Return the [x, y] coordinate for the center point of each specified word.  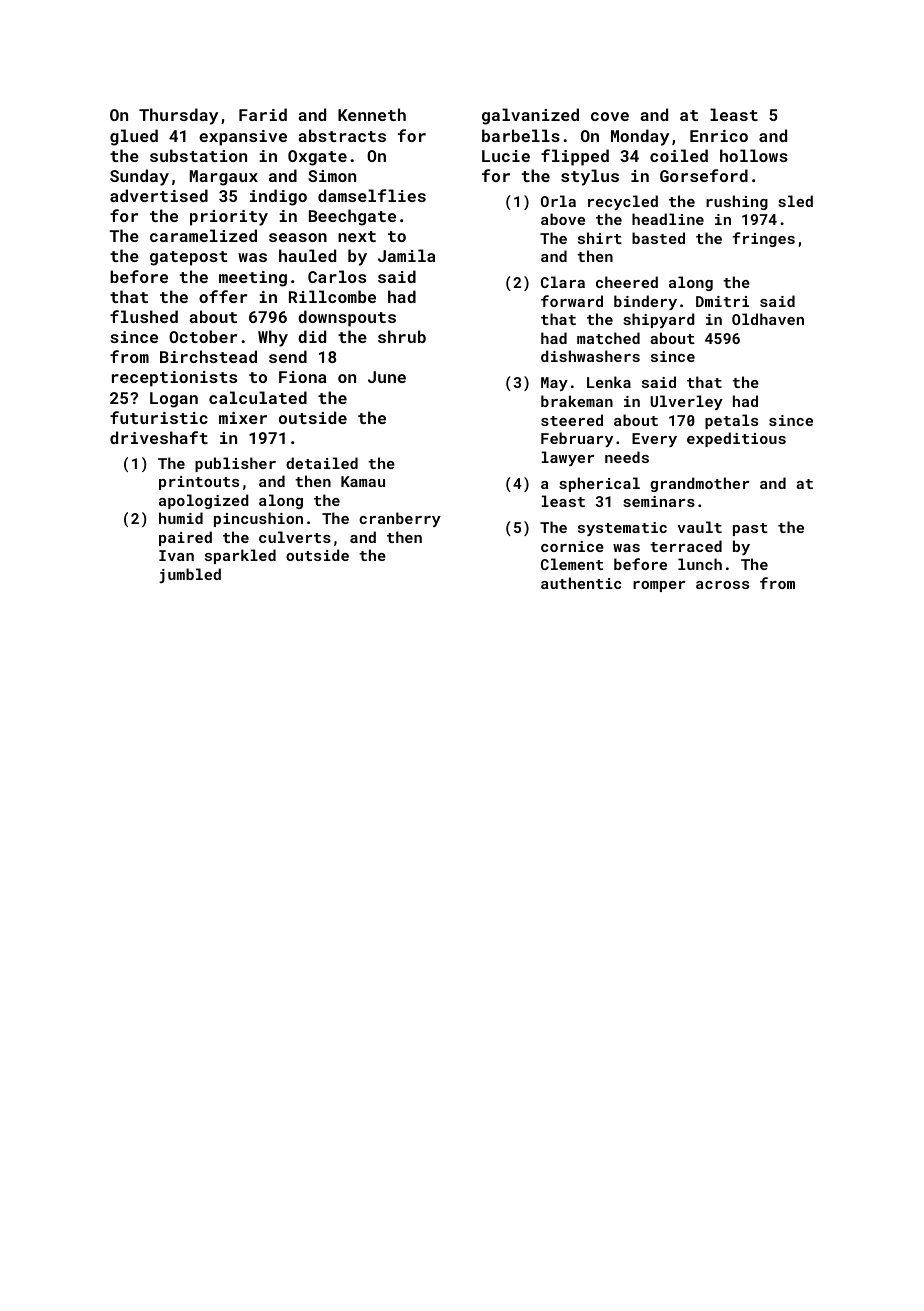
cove [610, 116]
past [750, 529]
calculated [258, 397]
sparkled [240, 556]
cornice [572, 546]
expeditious [736, 439]
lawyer [567, 458]
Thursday [178, 116]
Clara [563, 282]
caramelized [203, 235]
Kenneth [372, 114]
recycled [623, 202]
